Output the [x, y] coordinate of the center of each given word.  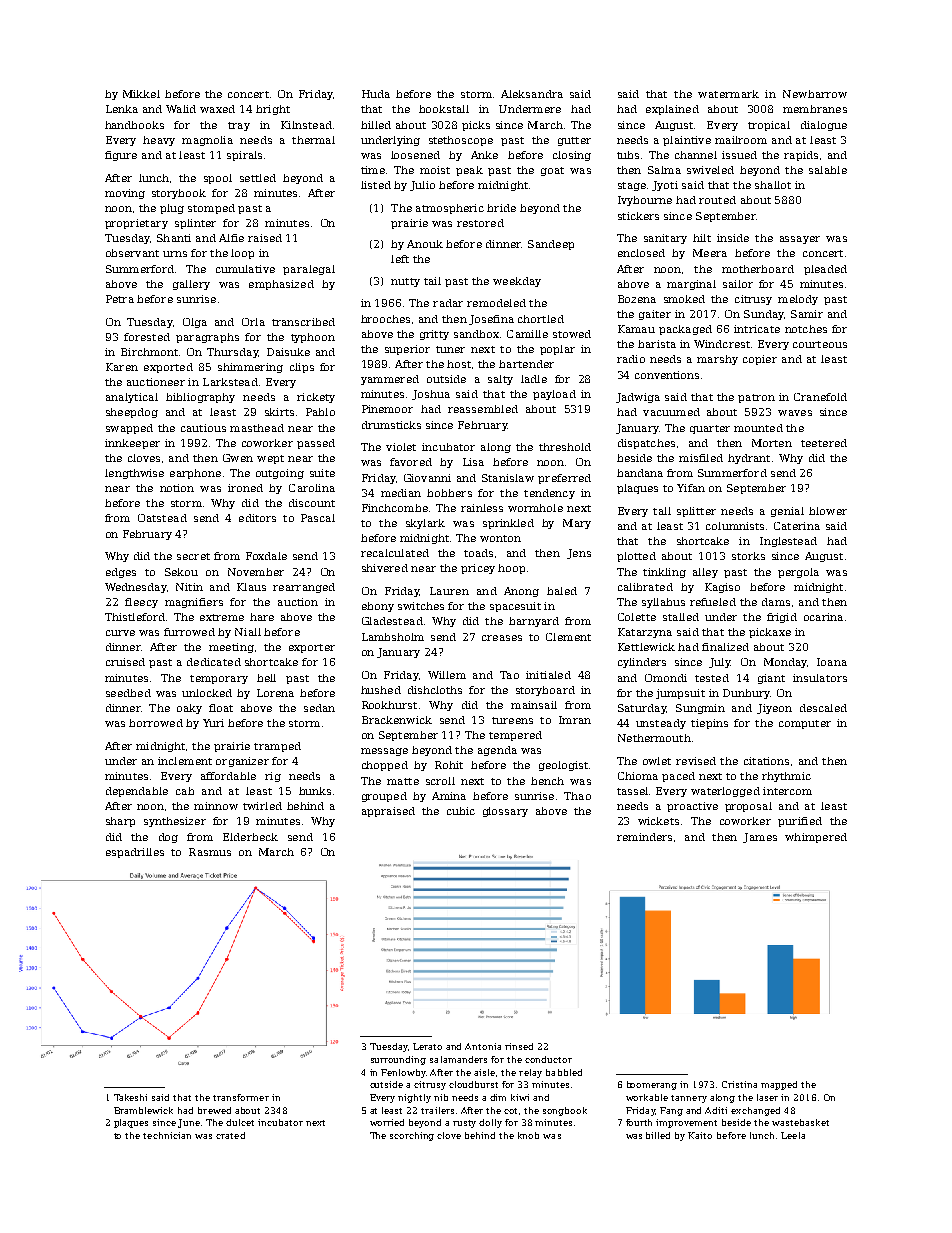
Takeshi [130, 1097]
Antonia [483, 1046]
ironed [245, 488]
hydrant [749, 459]
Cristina [739, 1084]
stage [632, 186]
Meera [710, 253]
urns [175, 254]
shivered [385, 568]
